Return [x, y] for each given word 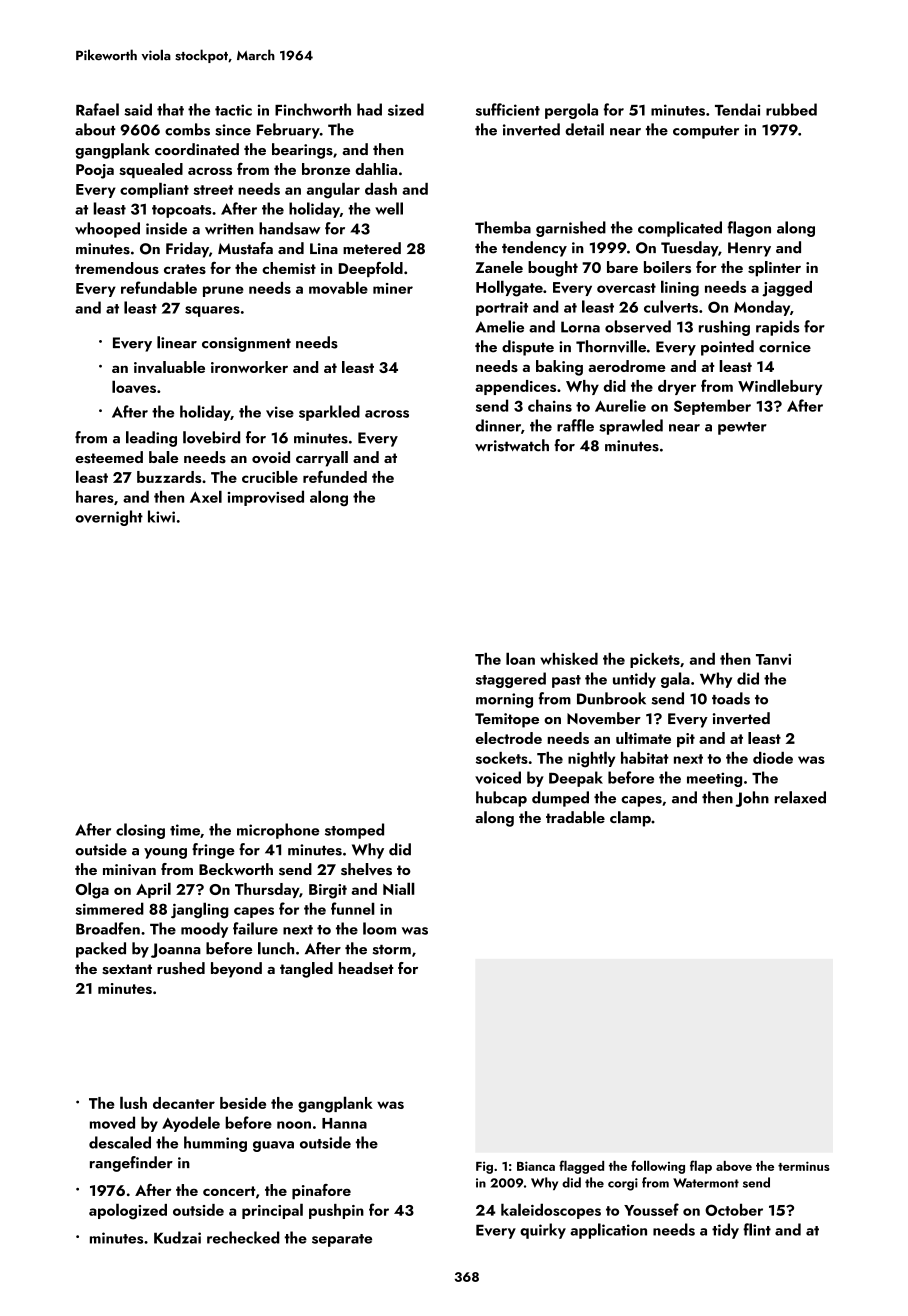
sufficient [508, 109]
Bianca [536, 1166]
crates [185, 269]
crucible [270, 476]
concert [229, 1191]
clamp [630, 819]
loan [520, 658]
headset [366, 968]
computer [706, 132]
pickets [655, 660]
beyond [236, 970]
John [752, 799]
